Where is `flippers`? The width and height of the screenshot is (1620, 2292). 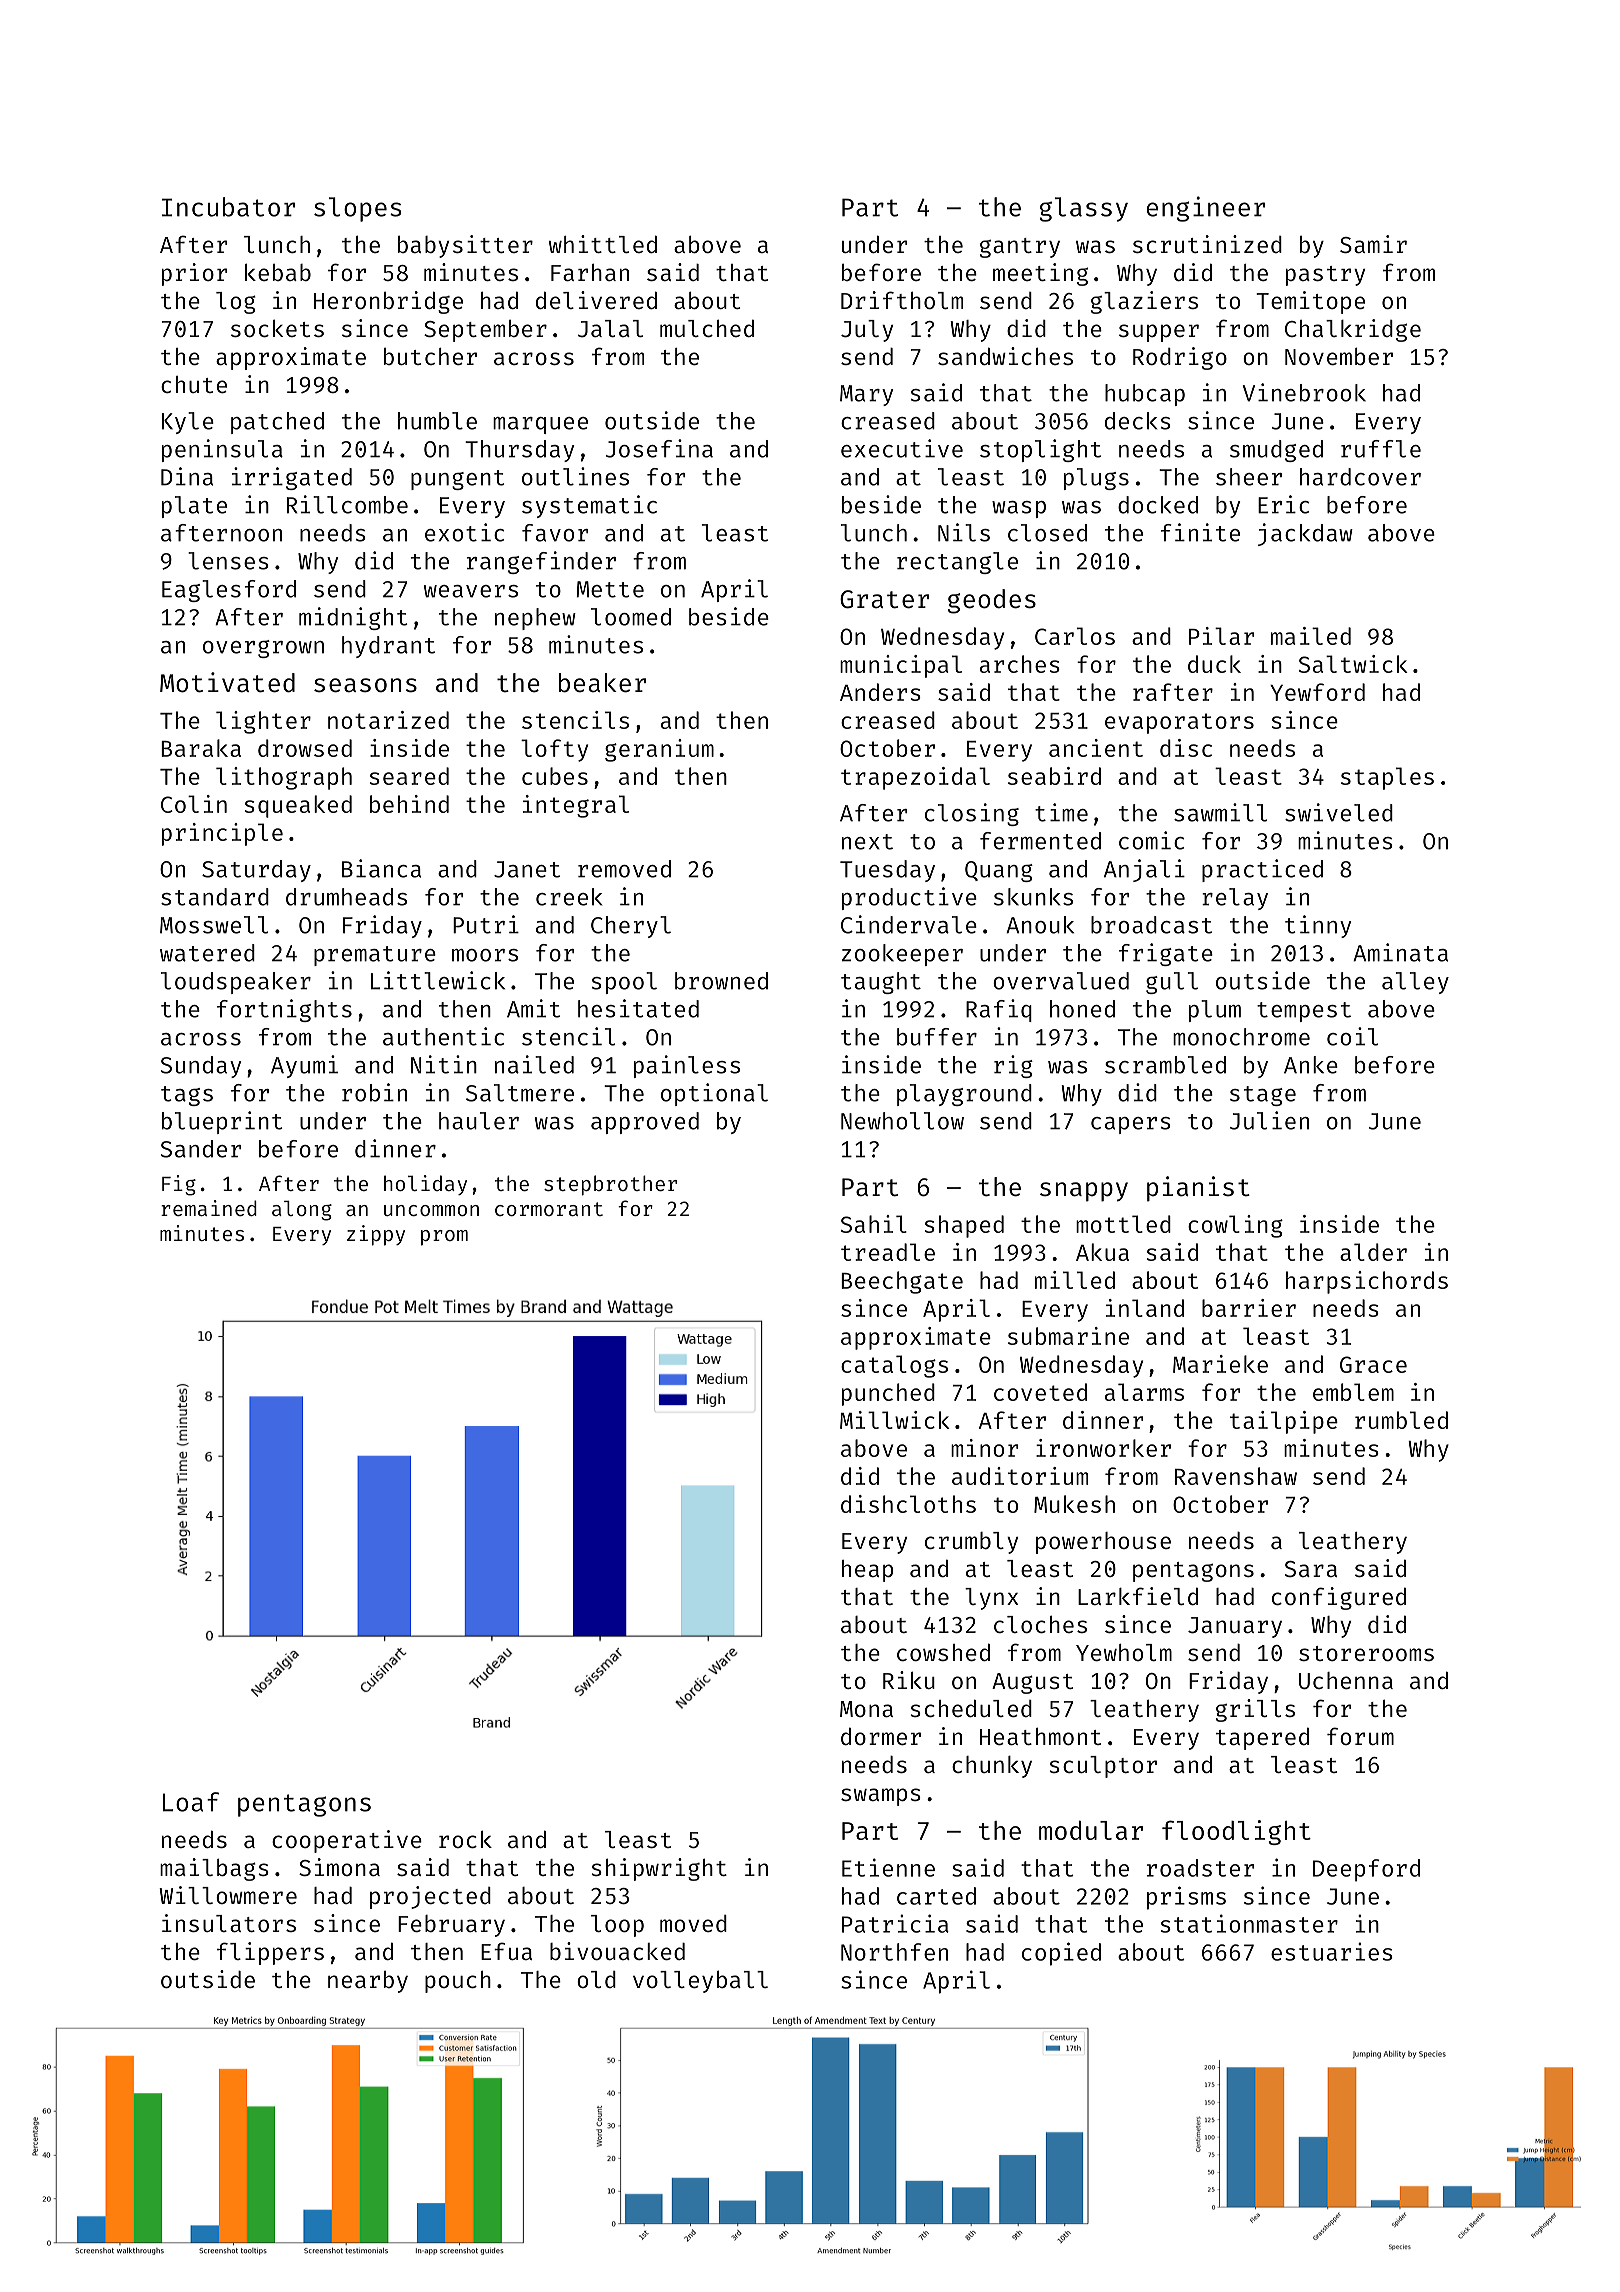 flippers is located at coordinates (270, 1953).
